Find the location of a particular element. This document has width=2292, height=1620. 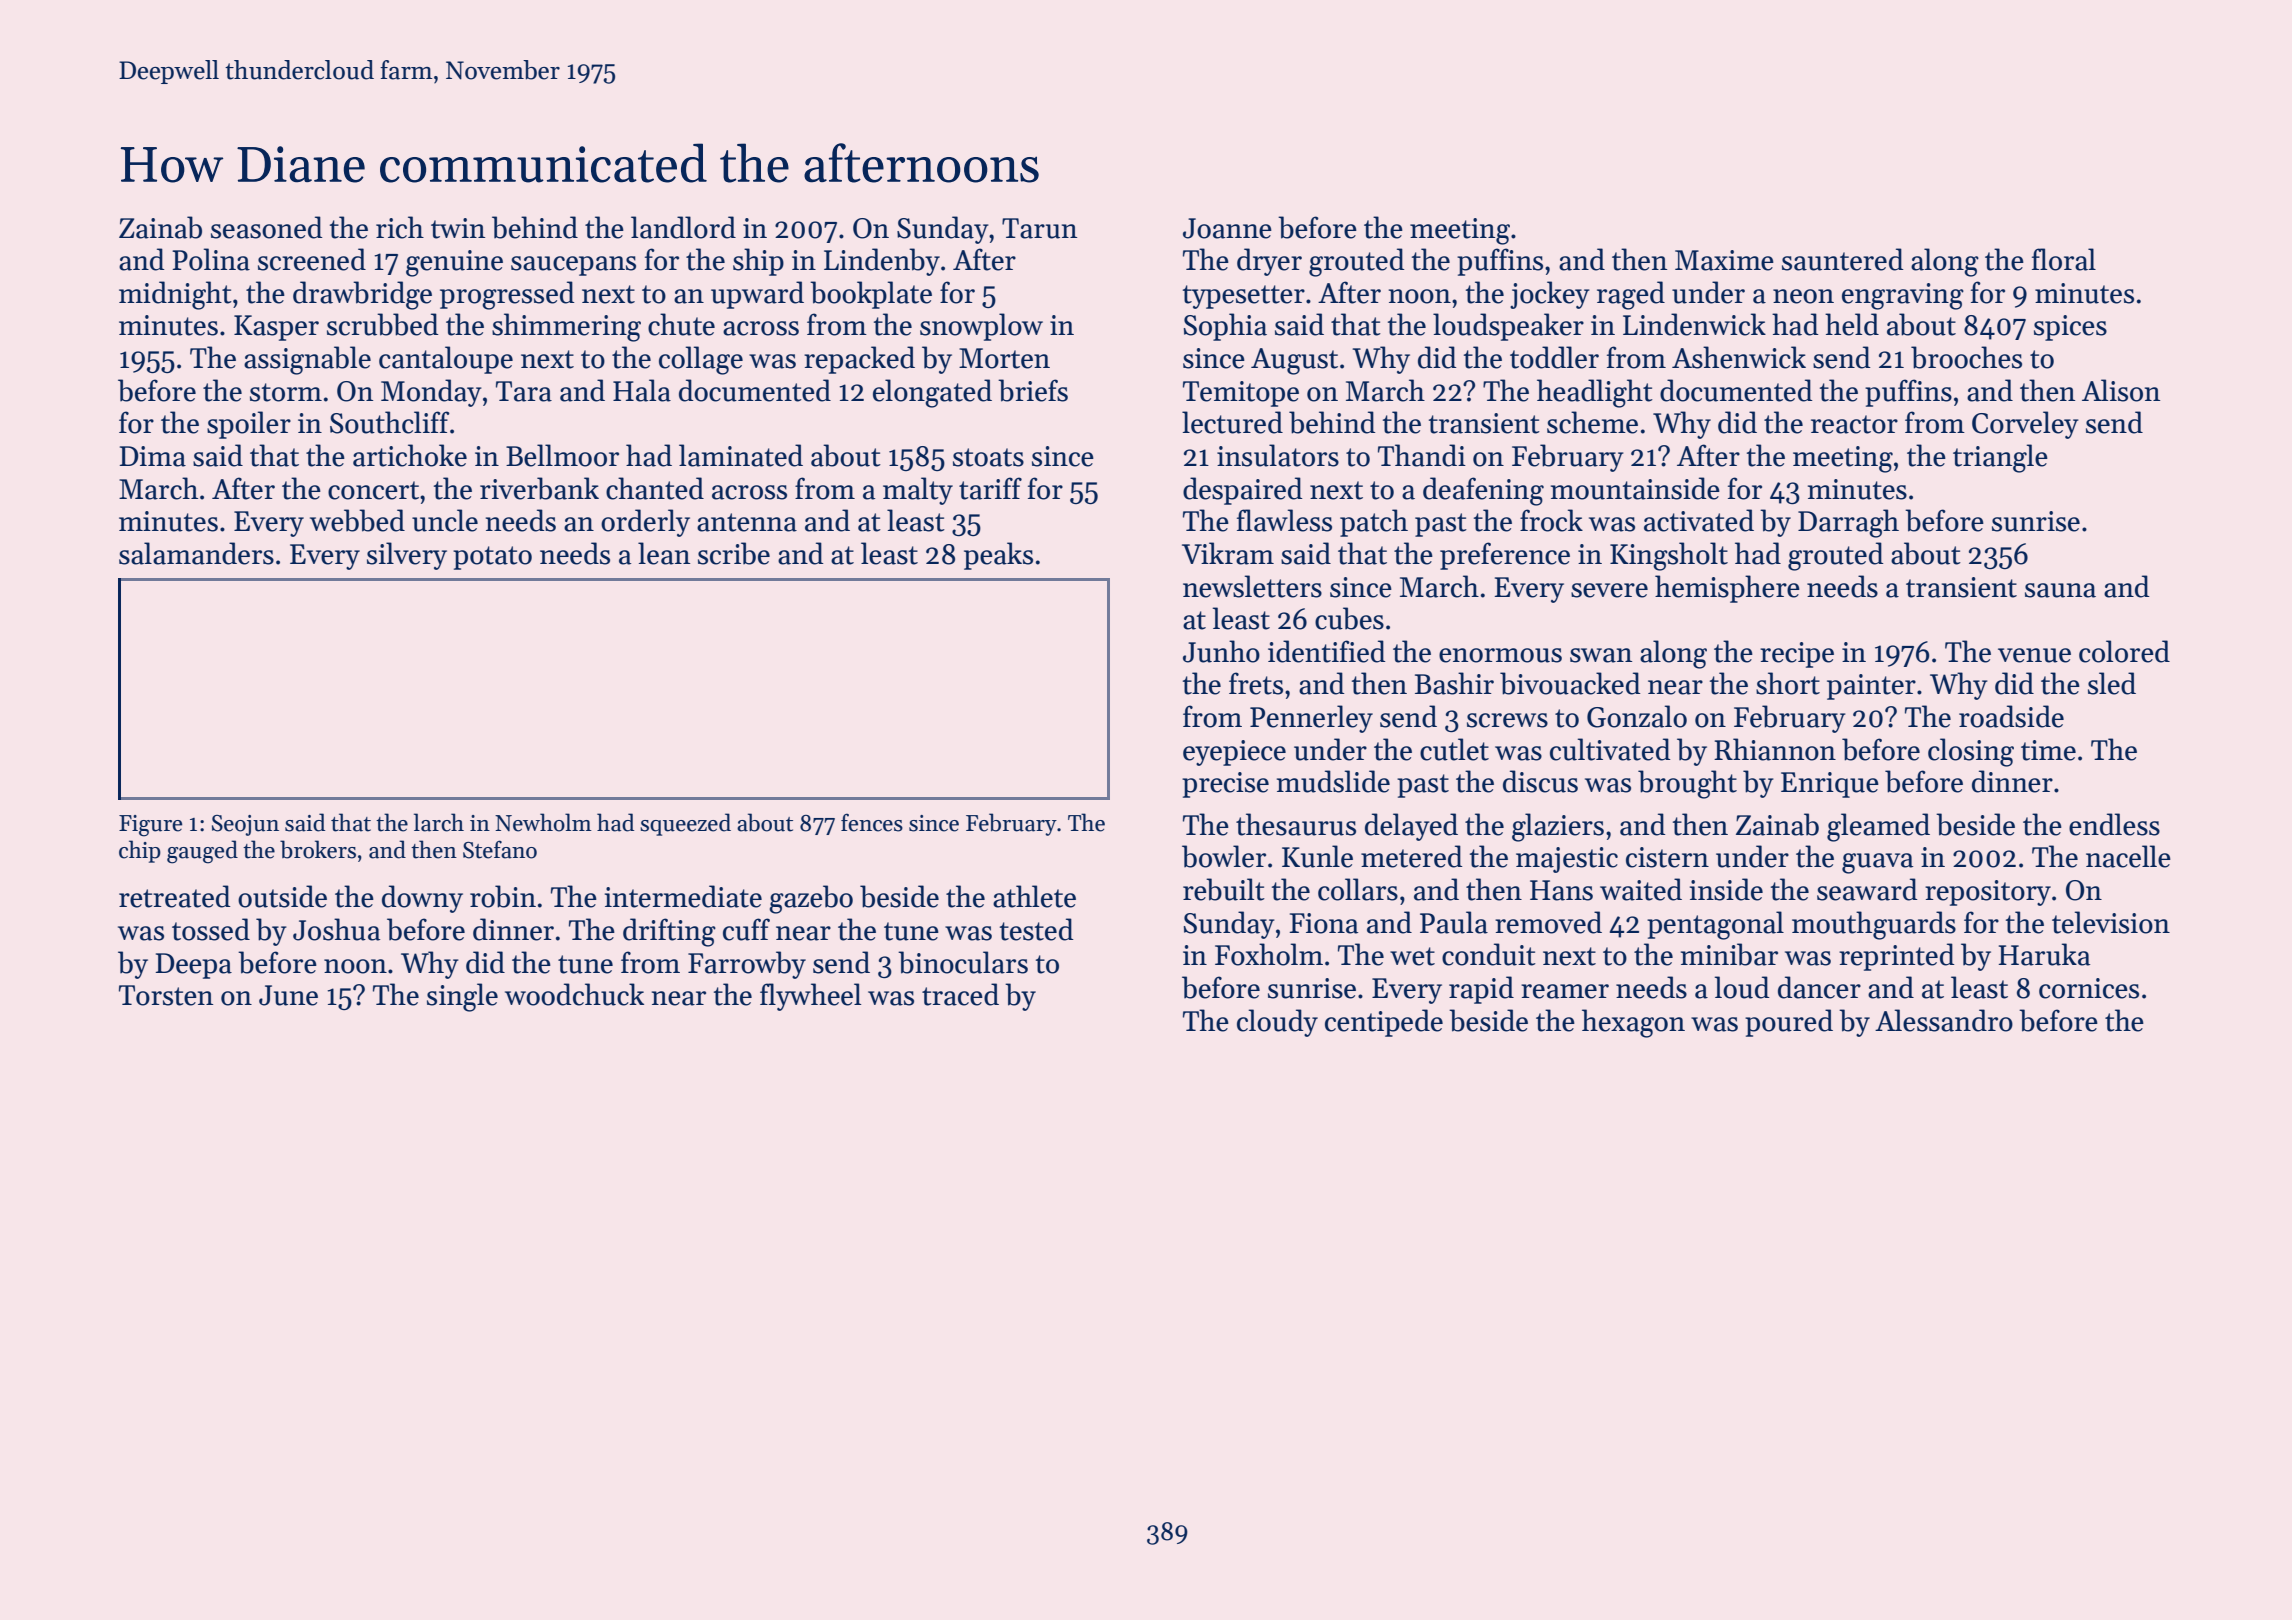

reactor is located at coordinates (1854, 424).
